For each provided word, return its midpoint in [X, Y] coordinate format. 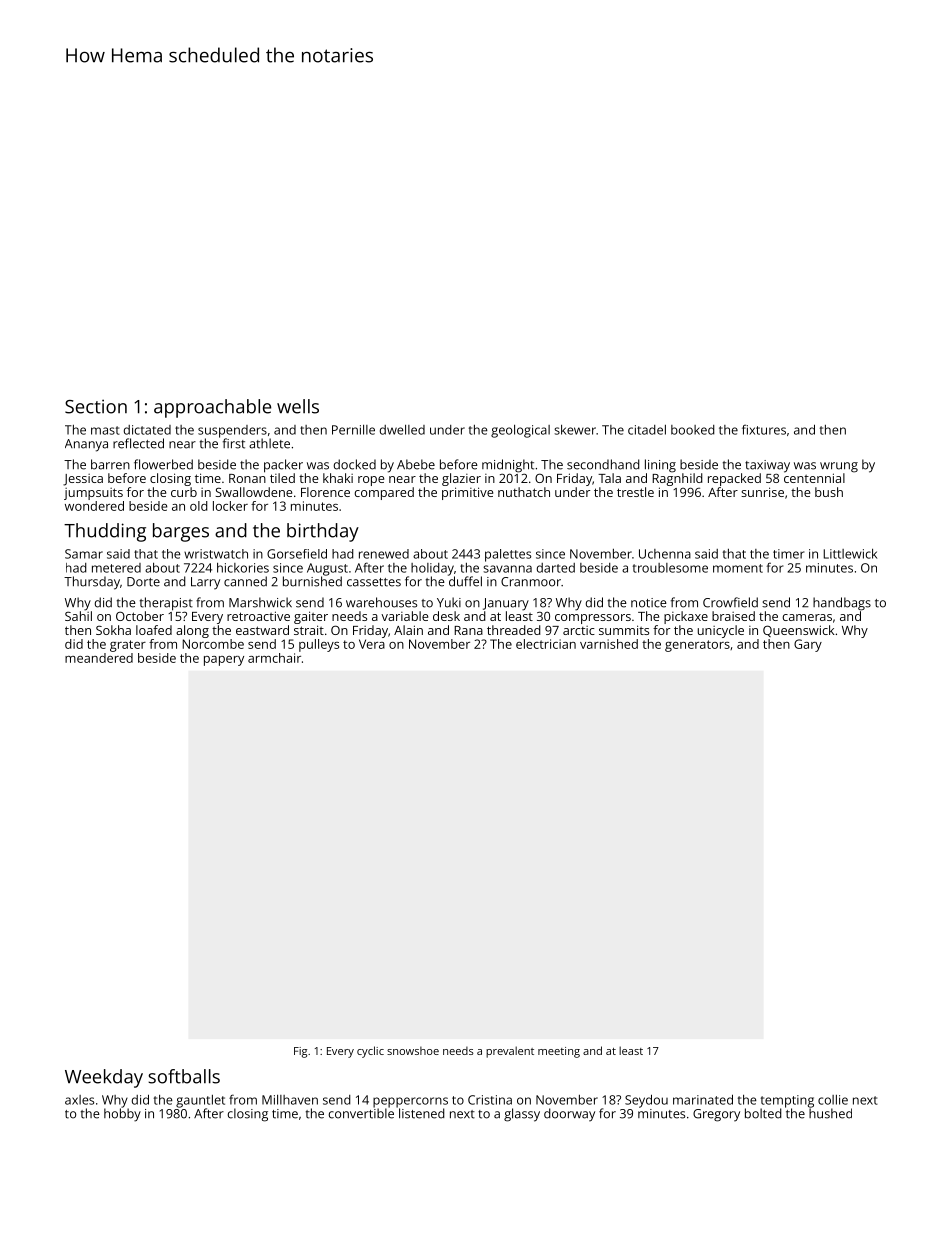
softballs [184, 1076]
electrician [546, 644]
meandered [99, 658]
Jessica [83, 480]
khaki [338, 478]
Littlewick [850, 554]
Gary [808, 645]
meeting [559, 1052]
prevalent [510, 1052]
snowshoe [413, 1050]
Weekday [104, 1078]
